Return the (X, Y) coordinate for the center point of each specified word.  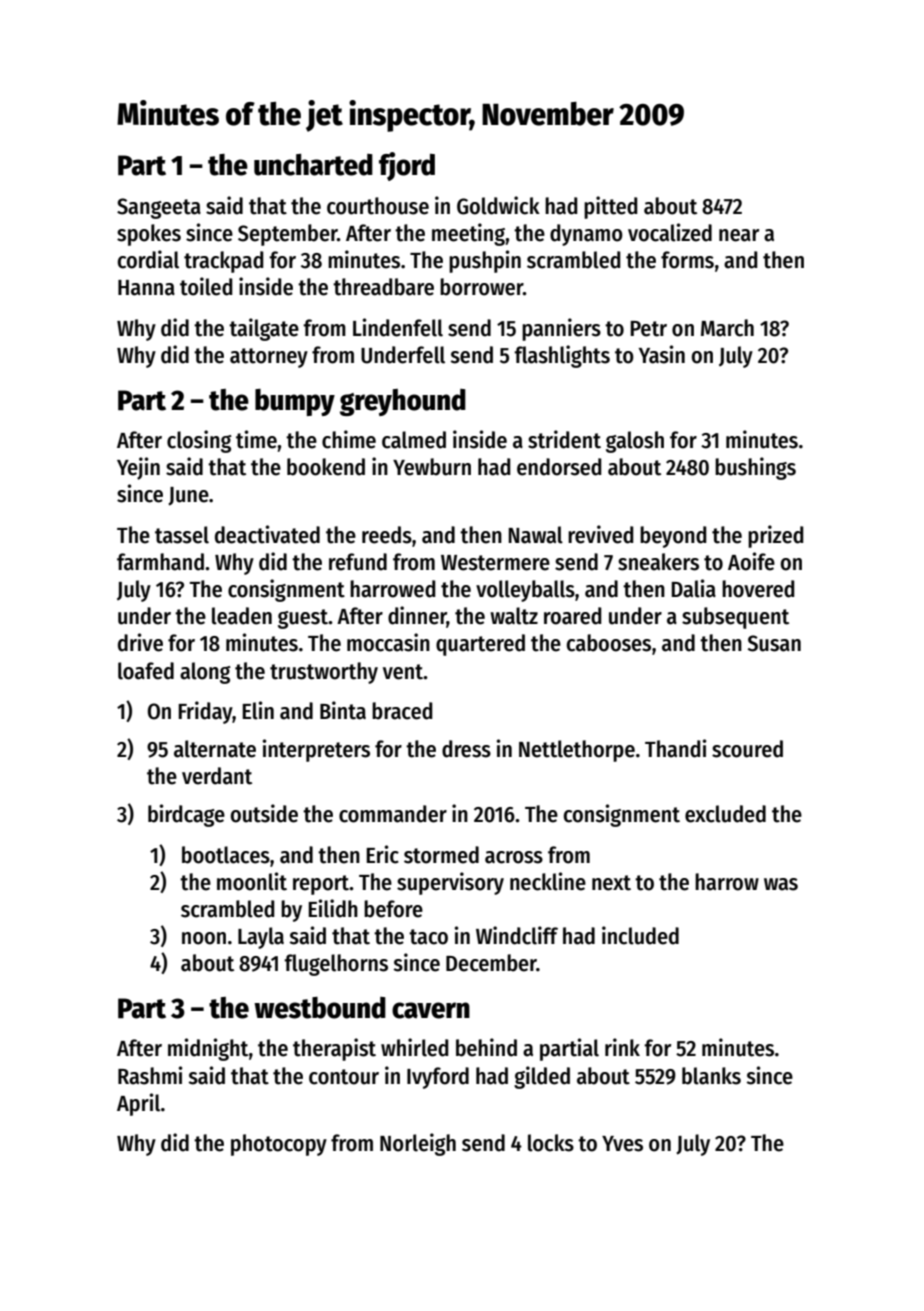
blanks (711, 1076)
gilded (542, 1077)
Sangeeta (159, 208)
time (256, 439)
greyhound (403, 402)
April (138, 1104)
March (727, 328)
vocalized (670, 232)
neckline (548, 881)
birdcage (186, 815)
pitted (611, 207)
